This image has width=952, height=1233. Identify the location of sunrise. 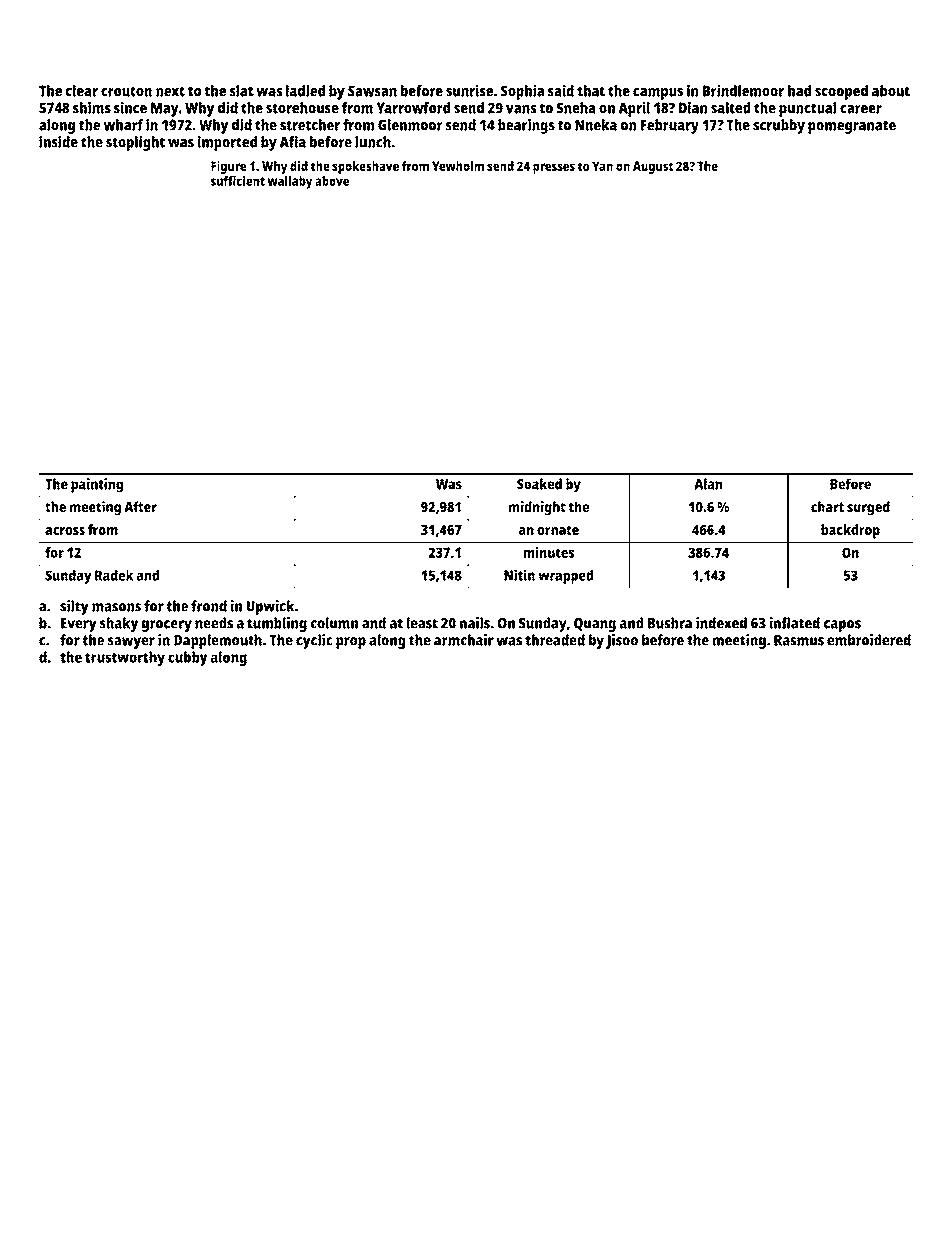
(469, 91).
